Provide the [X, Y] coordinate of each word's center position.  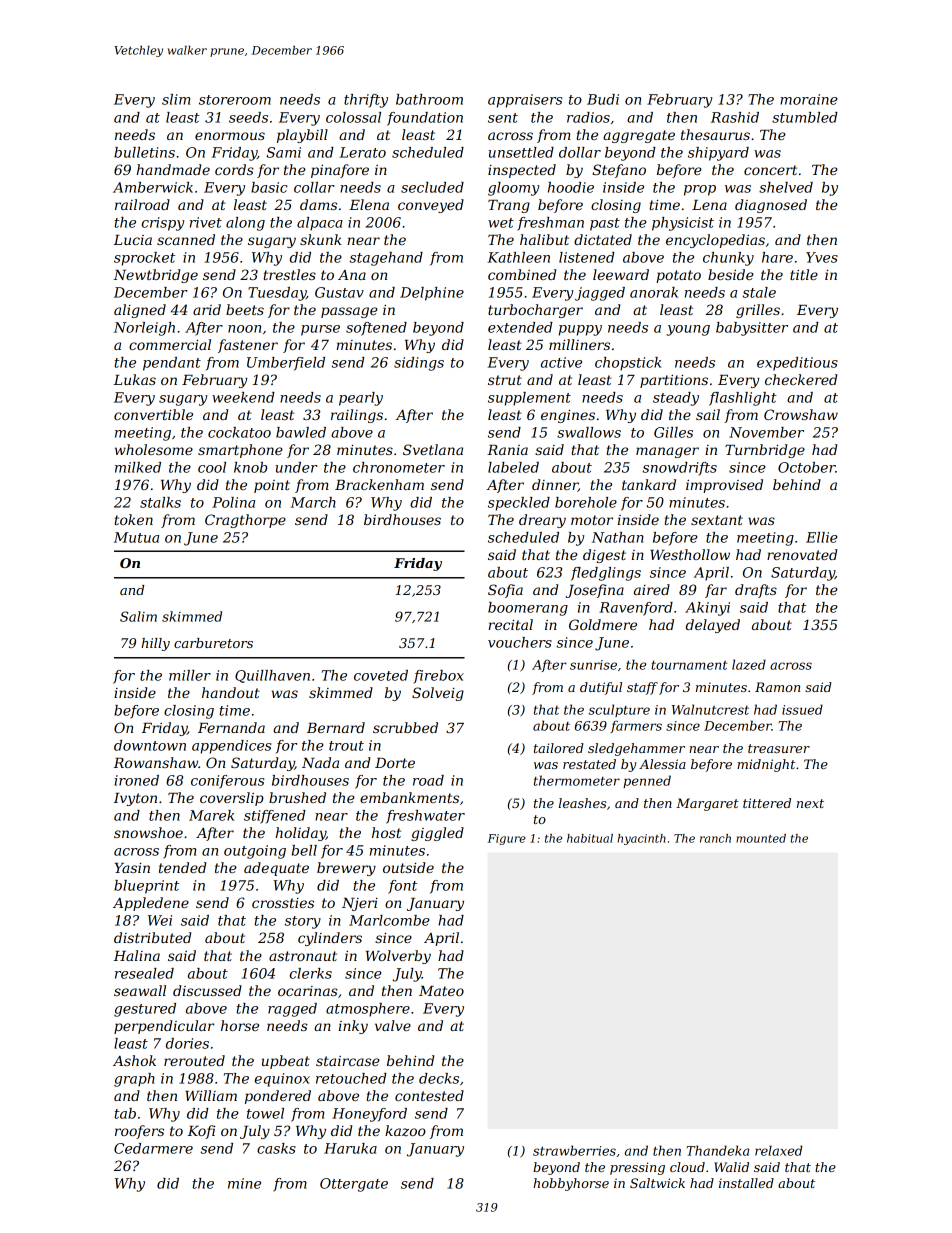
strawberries [574, 1150]
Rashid [735, 117]
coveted [381, 675]
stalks [160, 502]
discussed [207, 990]
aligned [140, 311]
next [810, 803]
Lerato [362, 152]
